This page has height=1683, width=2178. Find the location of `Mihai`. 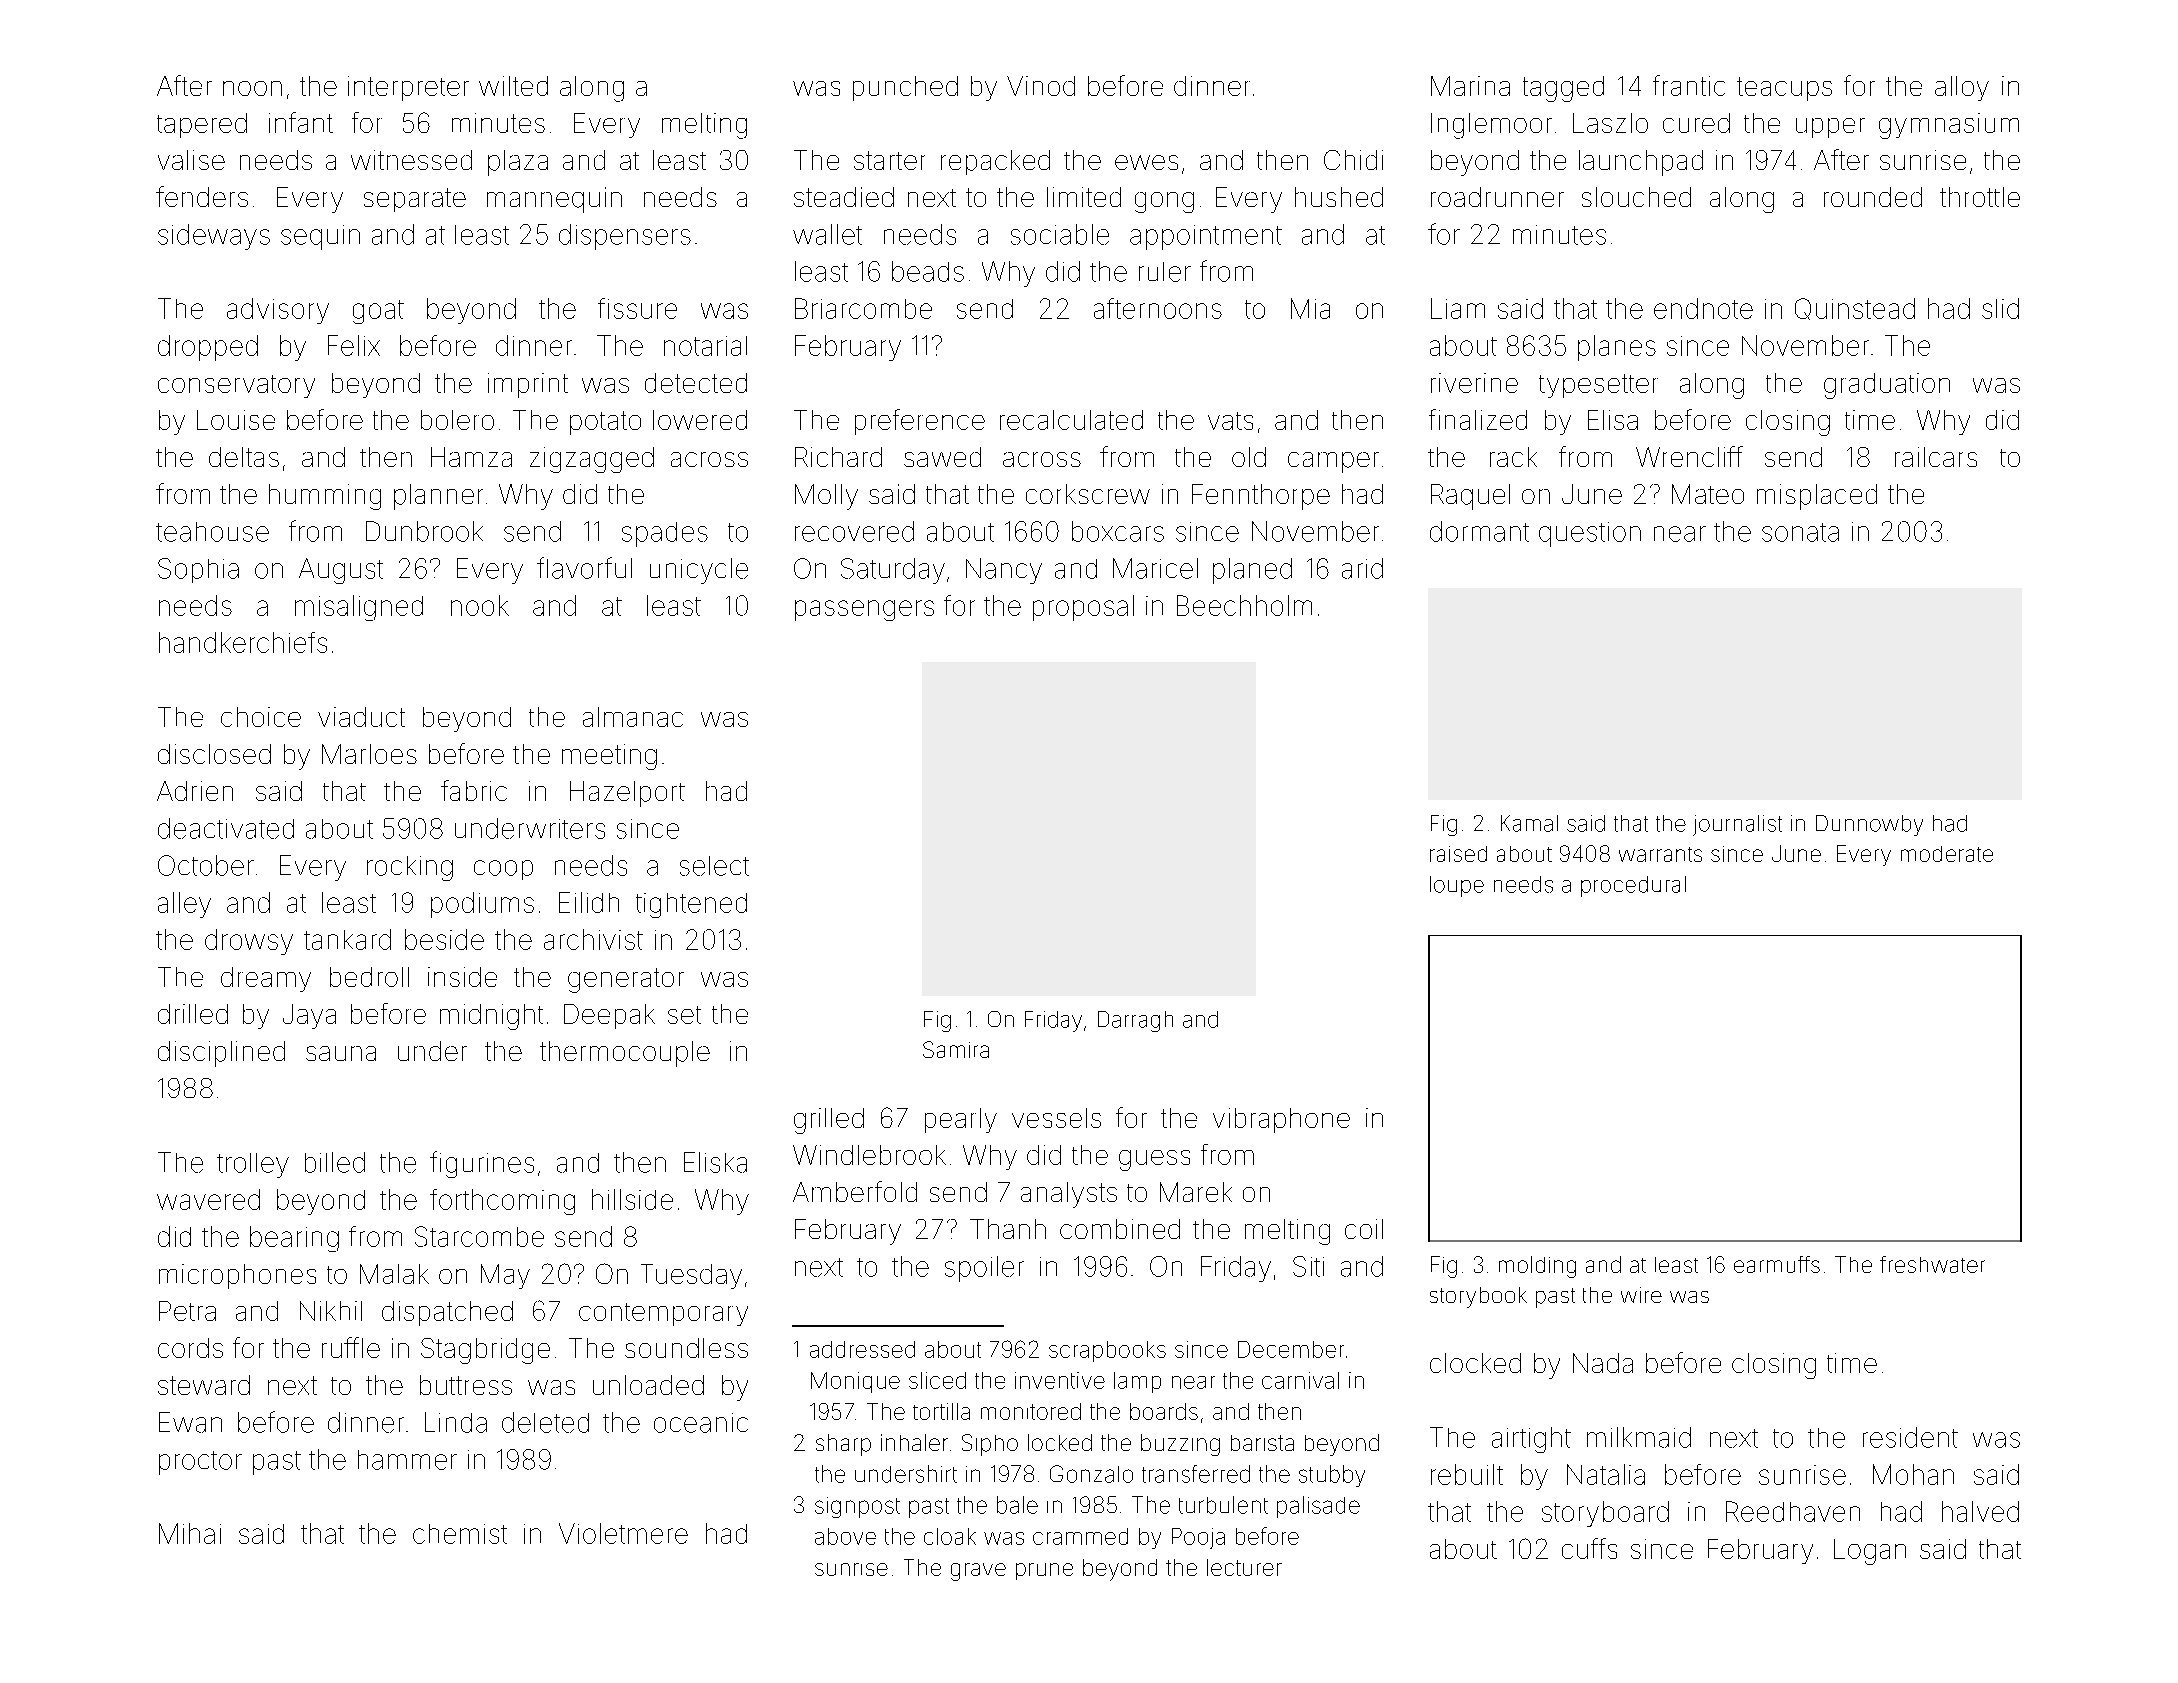

Mihai is located at coordinates (190, 1533).
